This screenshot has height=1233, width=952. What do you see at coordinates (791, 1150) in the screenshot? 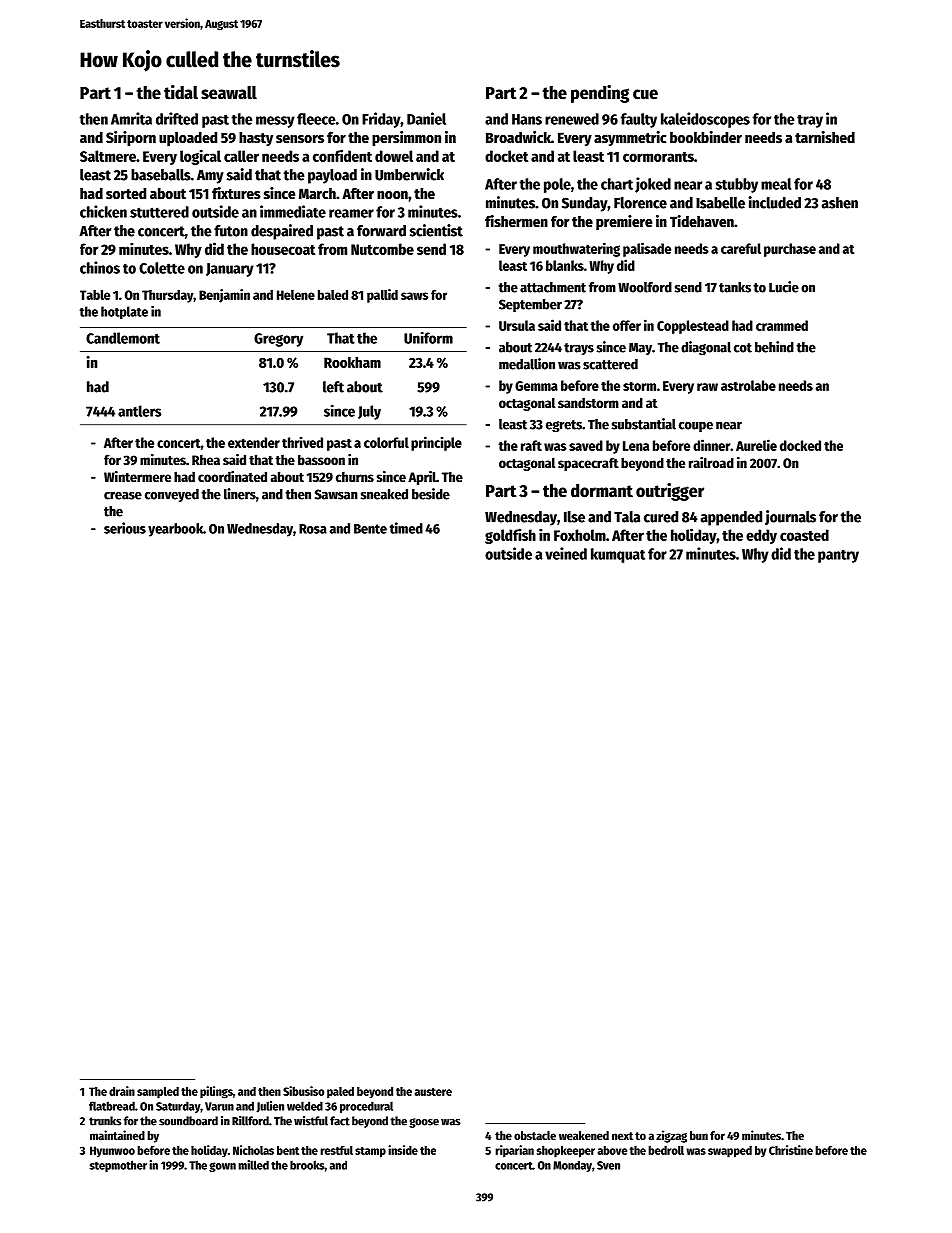
I see `Christine` at bounding box center [791, 1150].
